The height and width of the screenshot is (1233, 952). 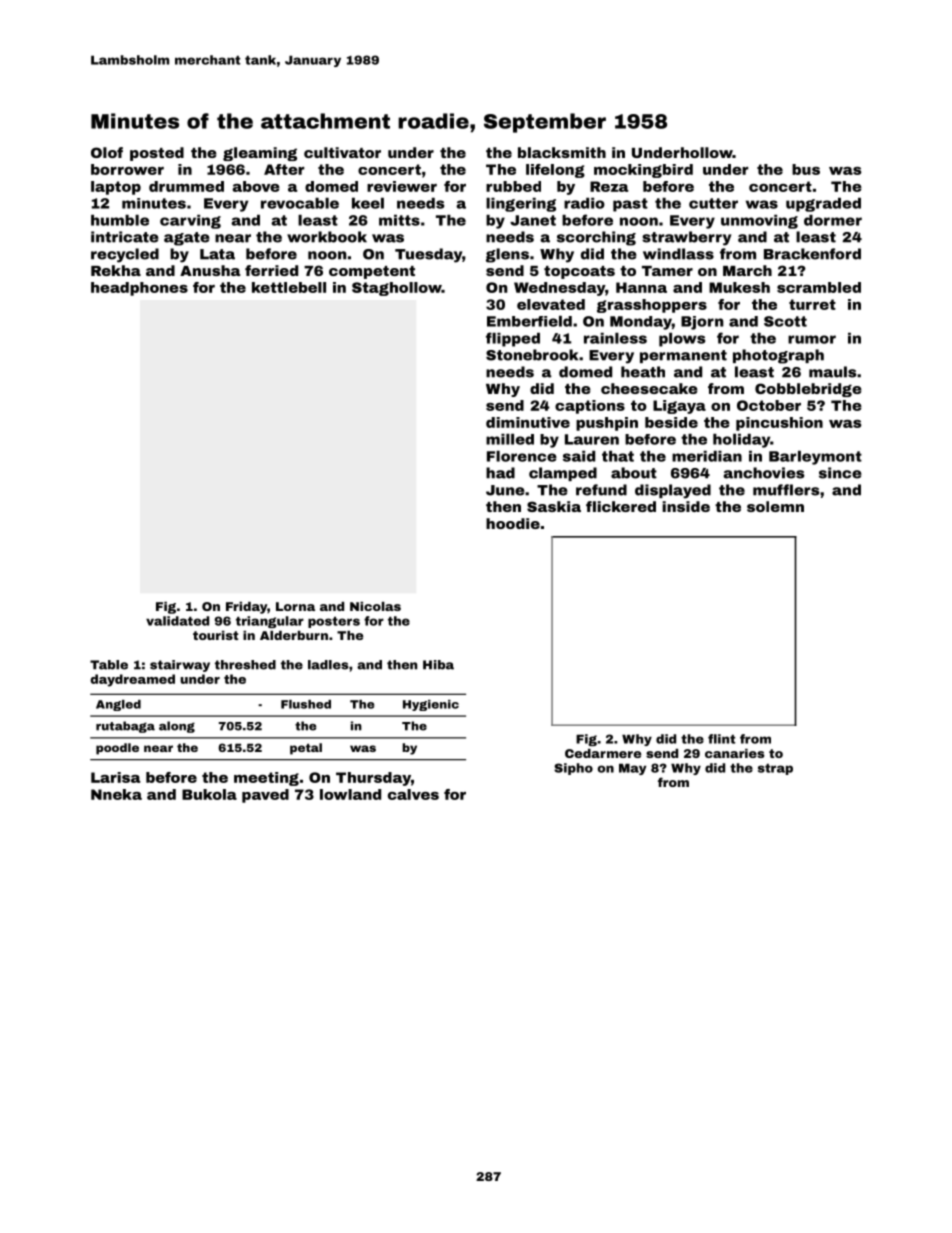 What do you see at coordinates (532, 355) in the screenshot?
I see `Stonebrook` at bounding box center [532, 355].
